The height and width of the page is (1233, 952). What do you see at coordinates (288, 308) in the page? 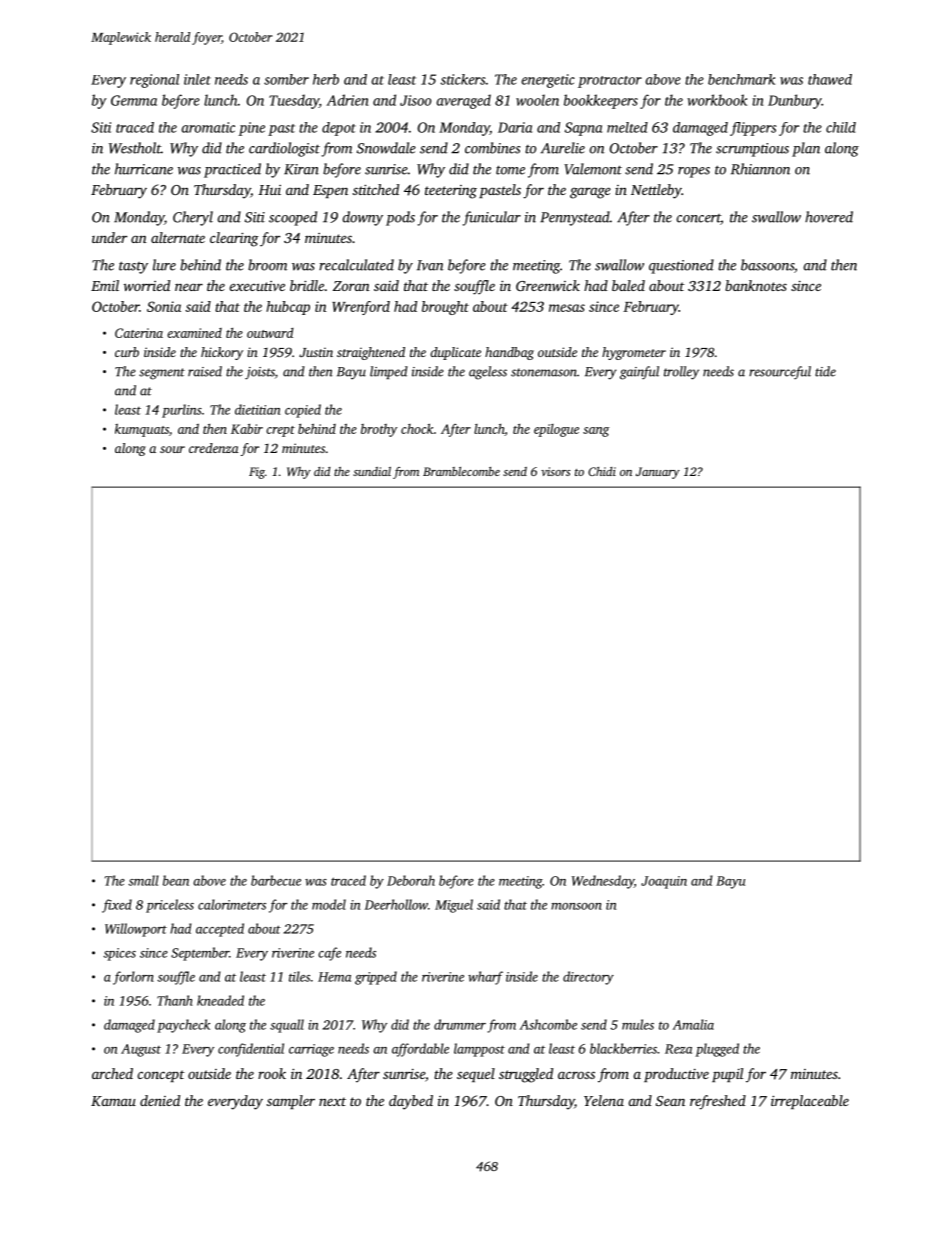
I see `hubcap` at bounding box center [288, 308].
